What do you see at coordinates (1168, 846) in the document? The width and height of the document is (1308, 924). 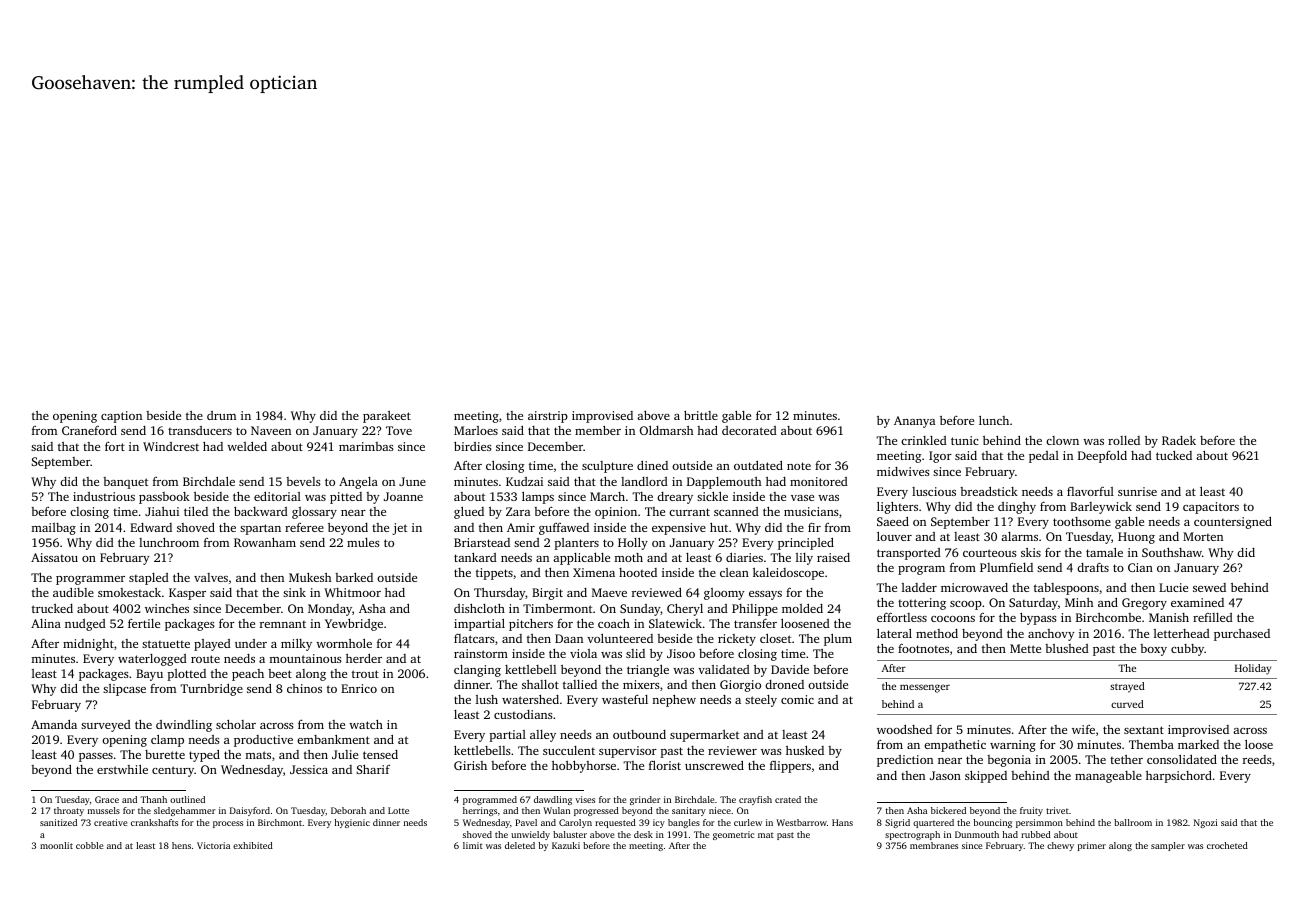 I see `sampler` at bounding box center [1168, 846].
